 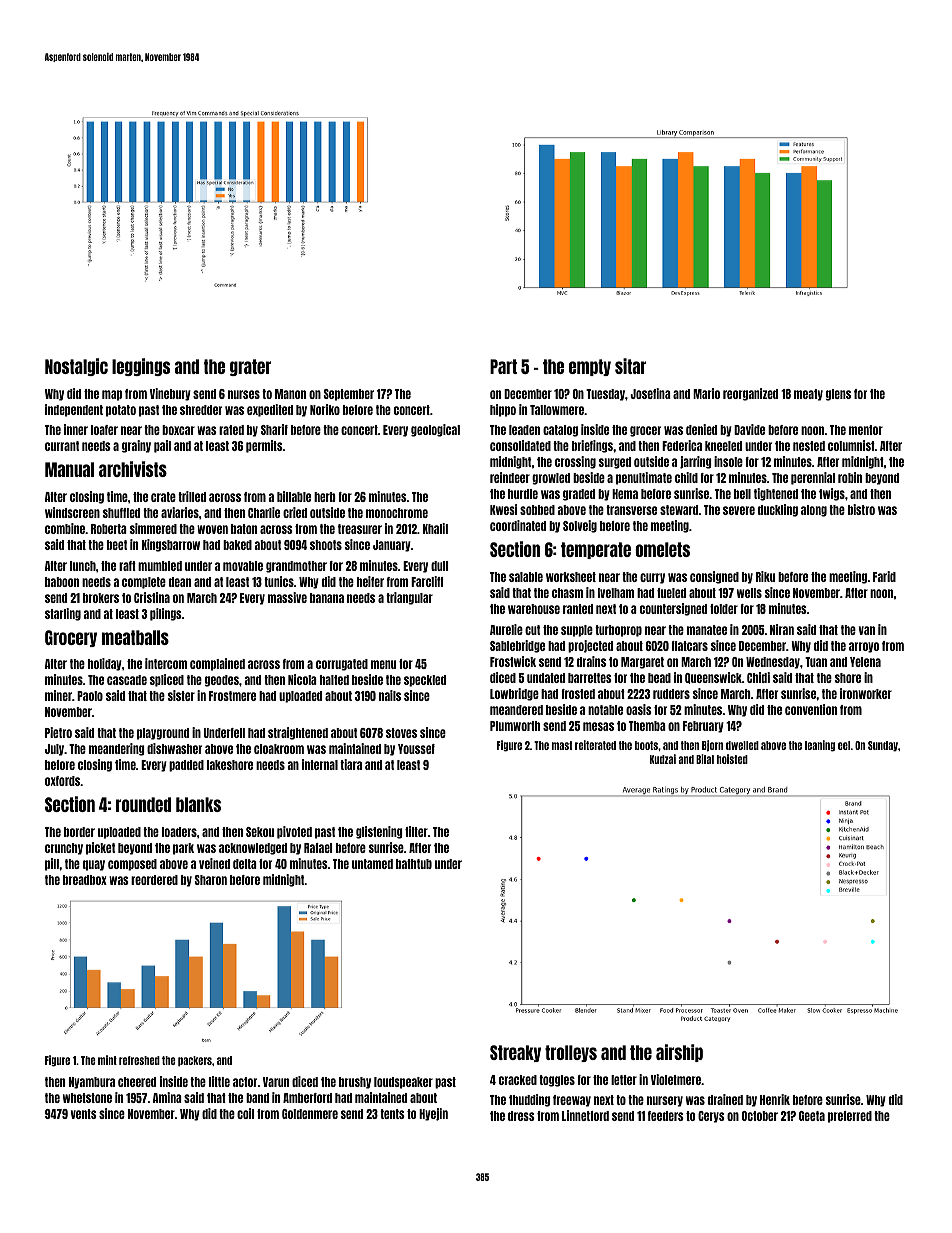 I want to click on sitar, so click(x=630, y=366).
